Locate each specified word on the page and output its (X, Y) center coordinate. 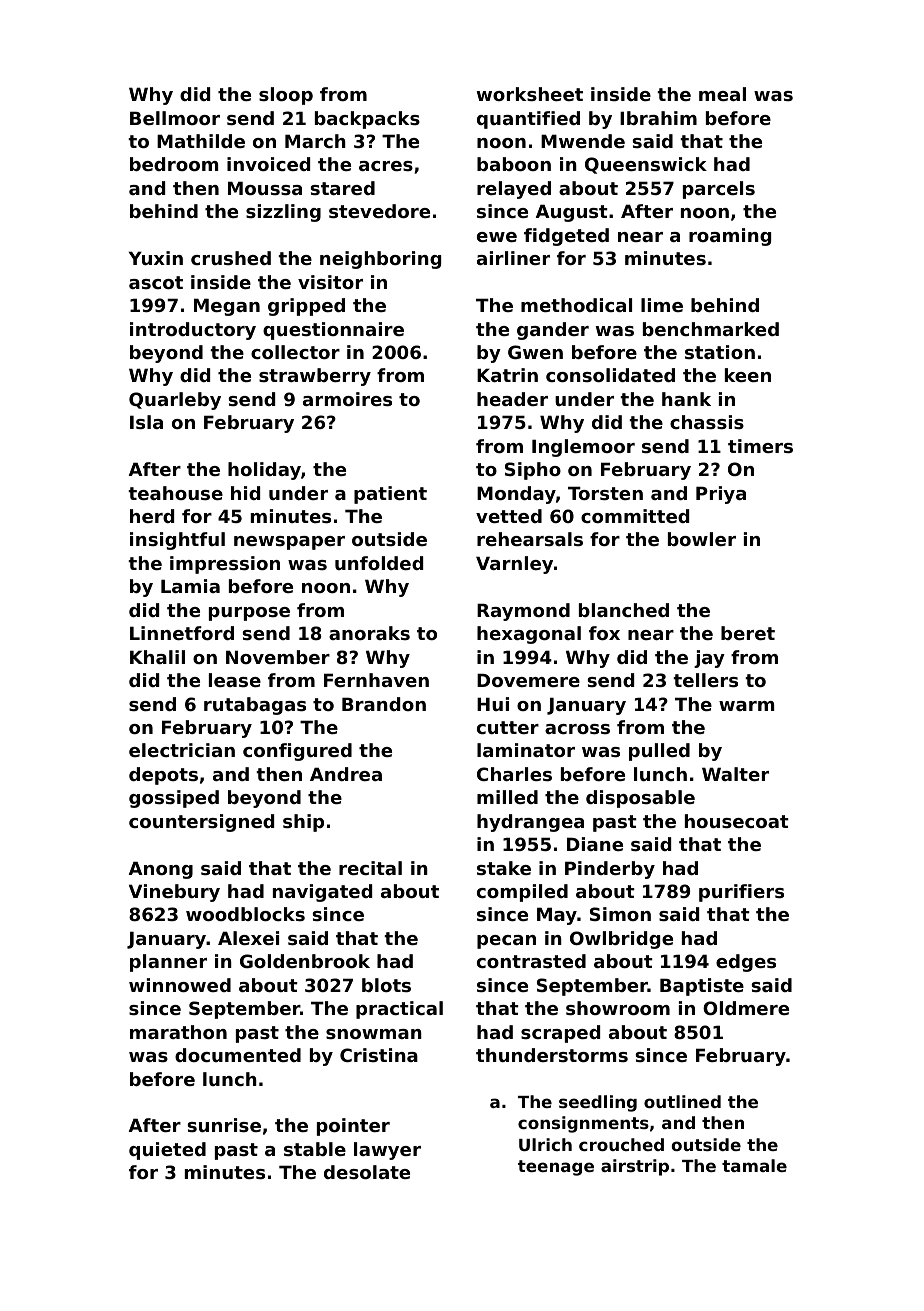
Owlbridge (621, 940)
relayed (514, 190)
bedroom (174, 164)
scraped (560, 1034)
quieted (167, 1151)
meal (722, 94)
